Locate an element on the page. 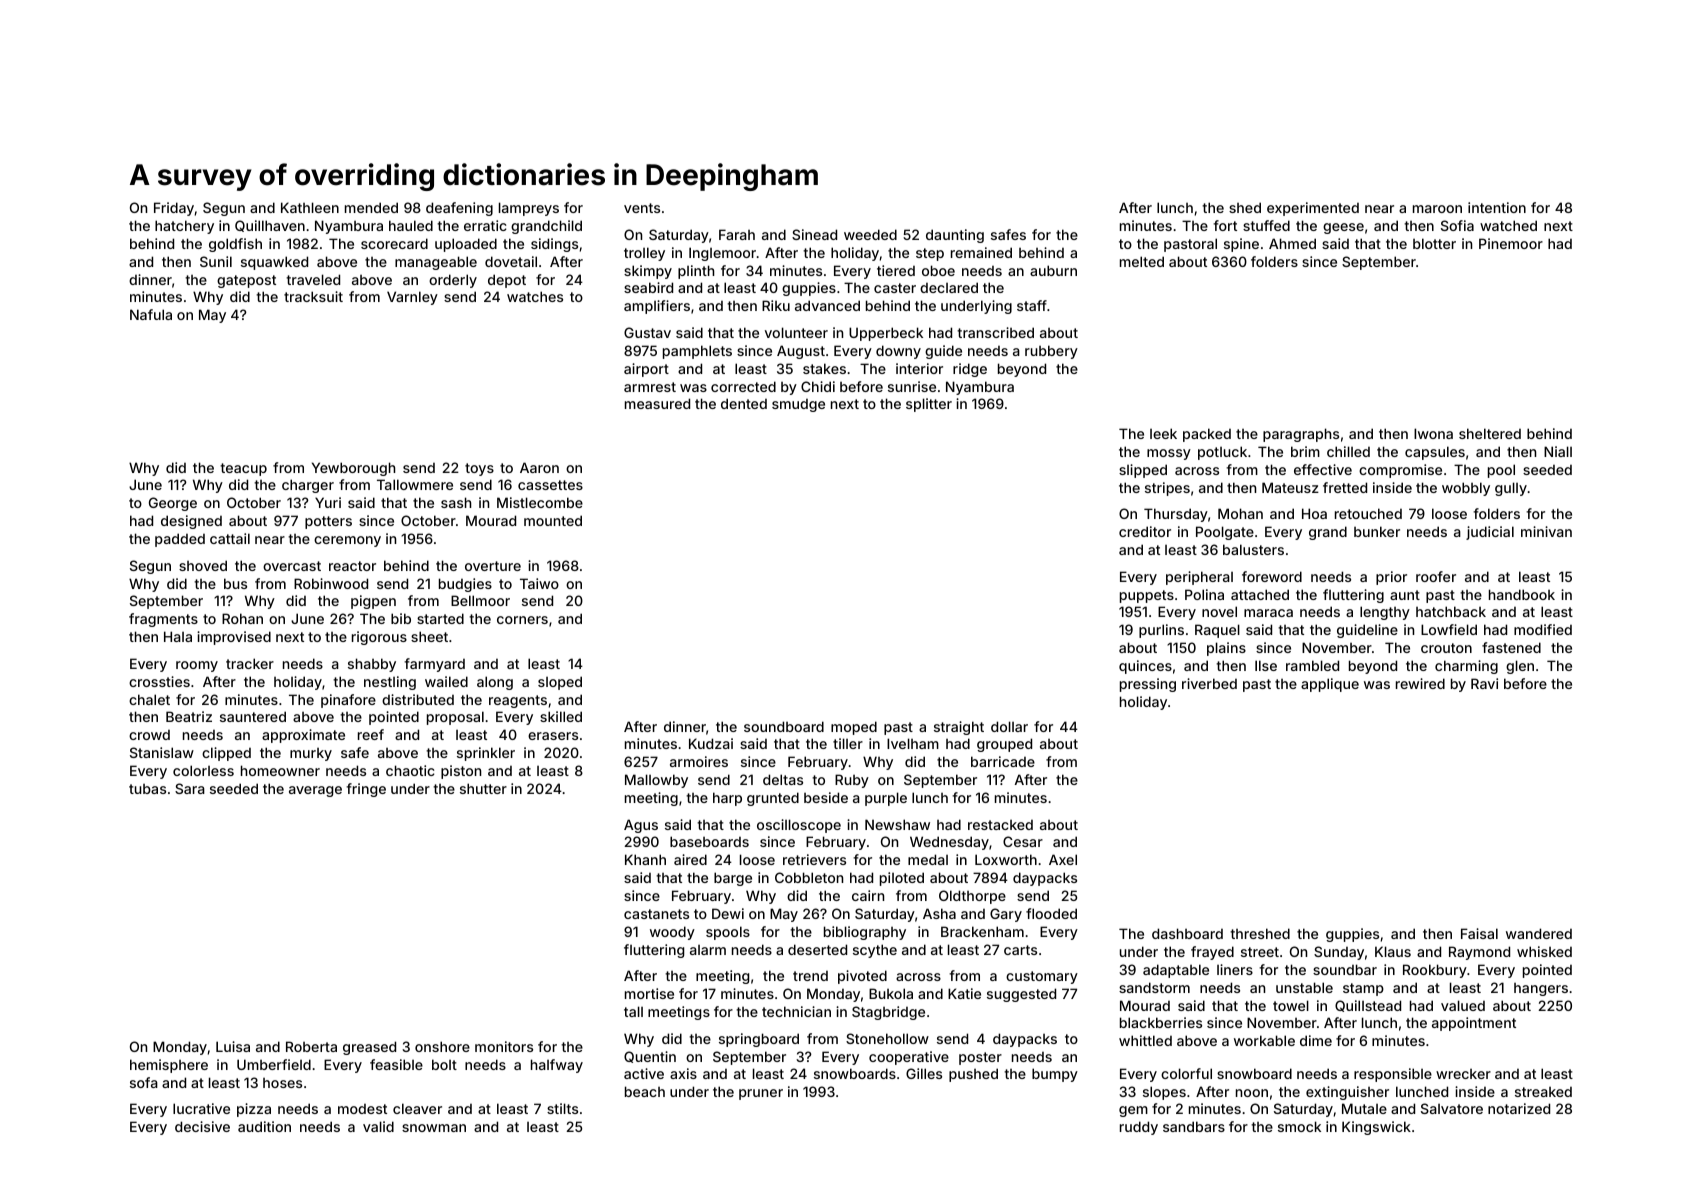 The image size is (1702, 1204). Nafula is located at coordinates (151, 314).
